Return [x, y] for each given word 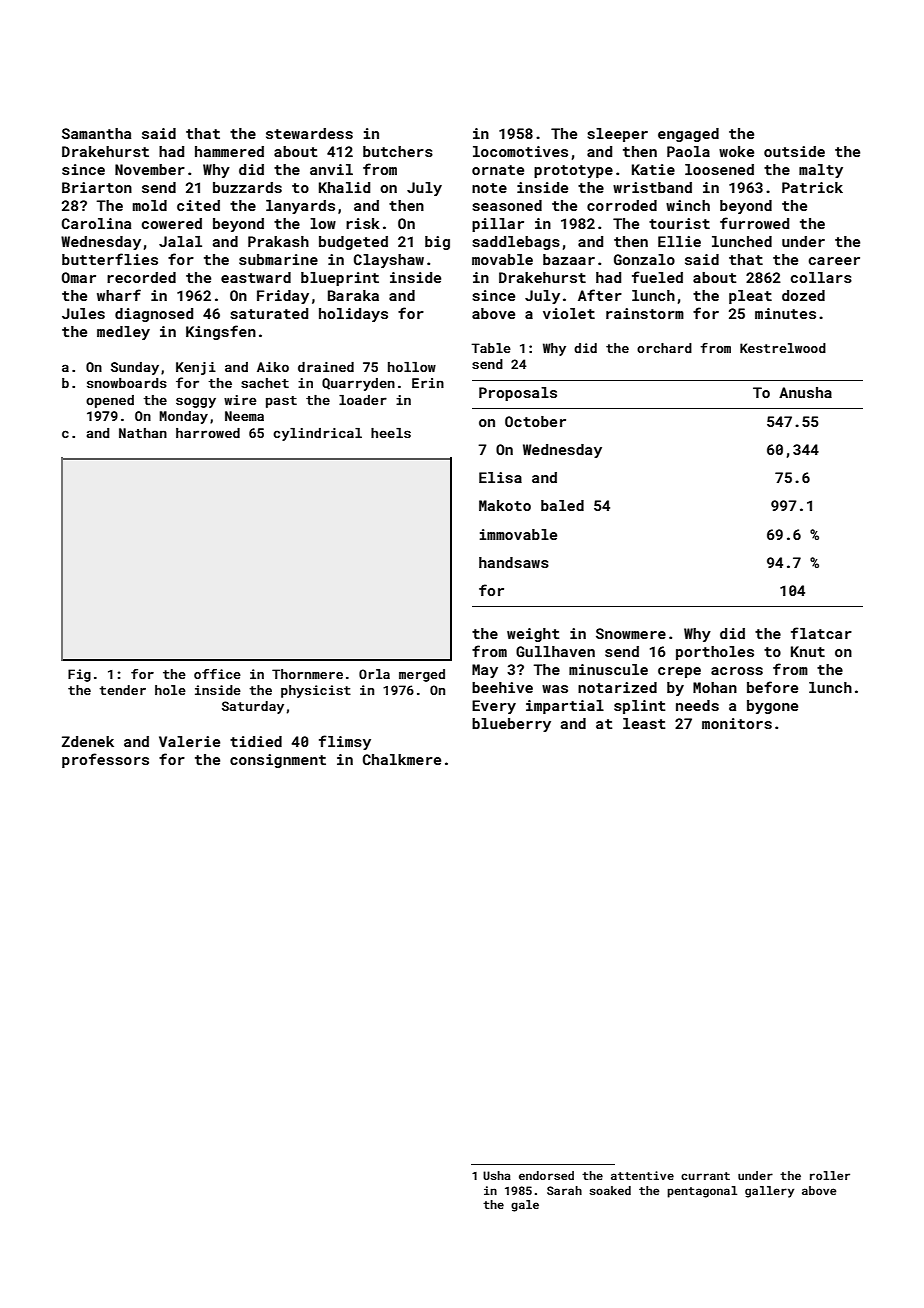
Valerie [189, 741]
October [535, 421]
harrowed [208, 433]
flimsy [345, 742]
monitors [737, 723]
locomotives [520, 151]
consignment [278, 761]
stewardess [309, 133]
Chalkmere [402, 759]
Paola [688, 151]
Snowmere [631, 633]
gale [525, 1206]
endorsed [546, 1175]
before [772, 687]
